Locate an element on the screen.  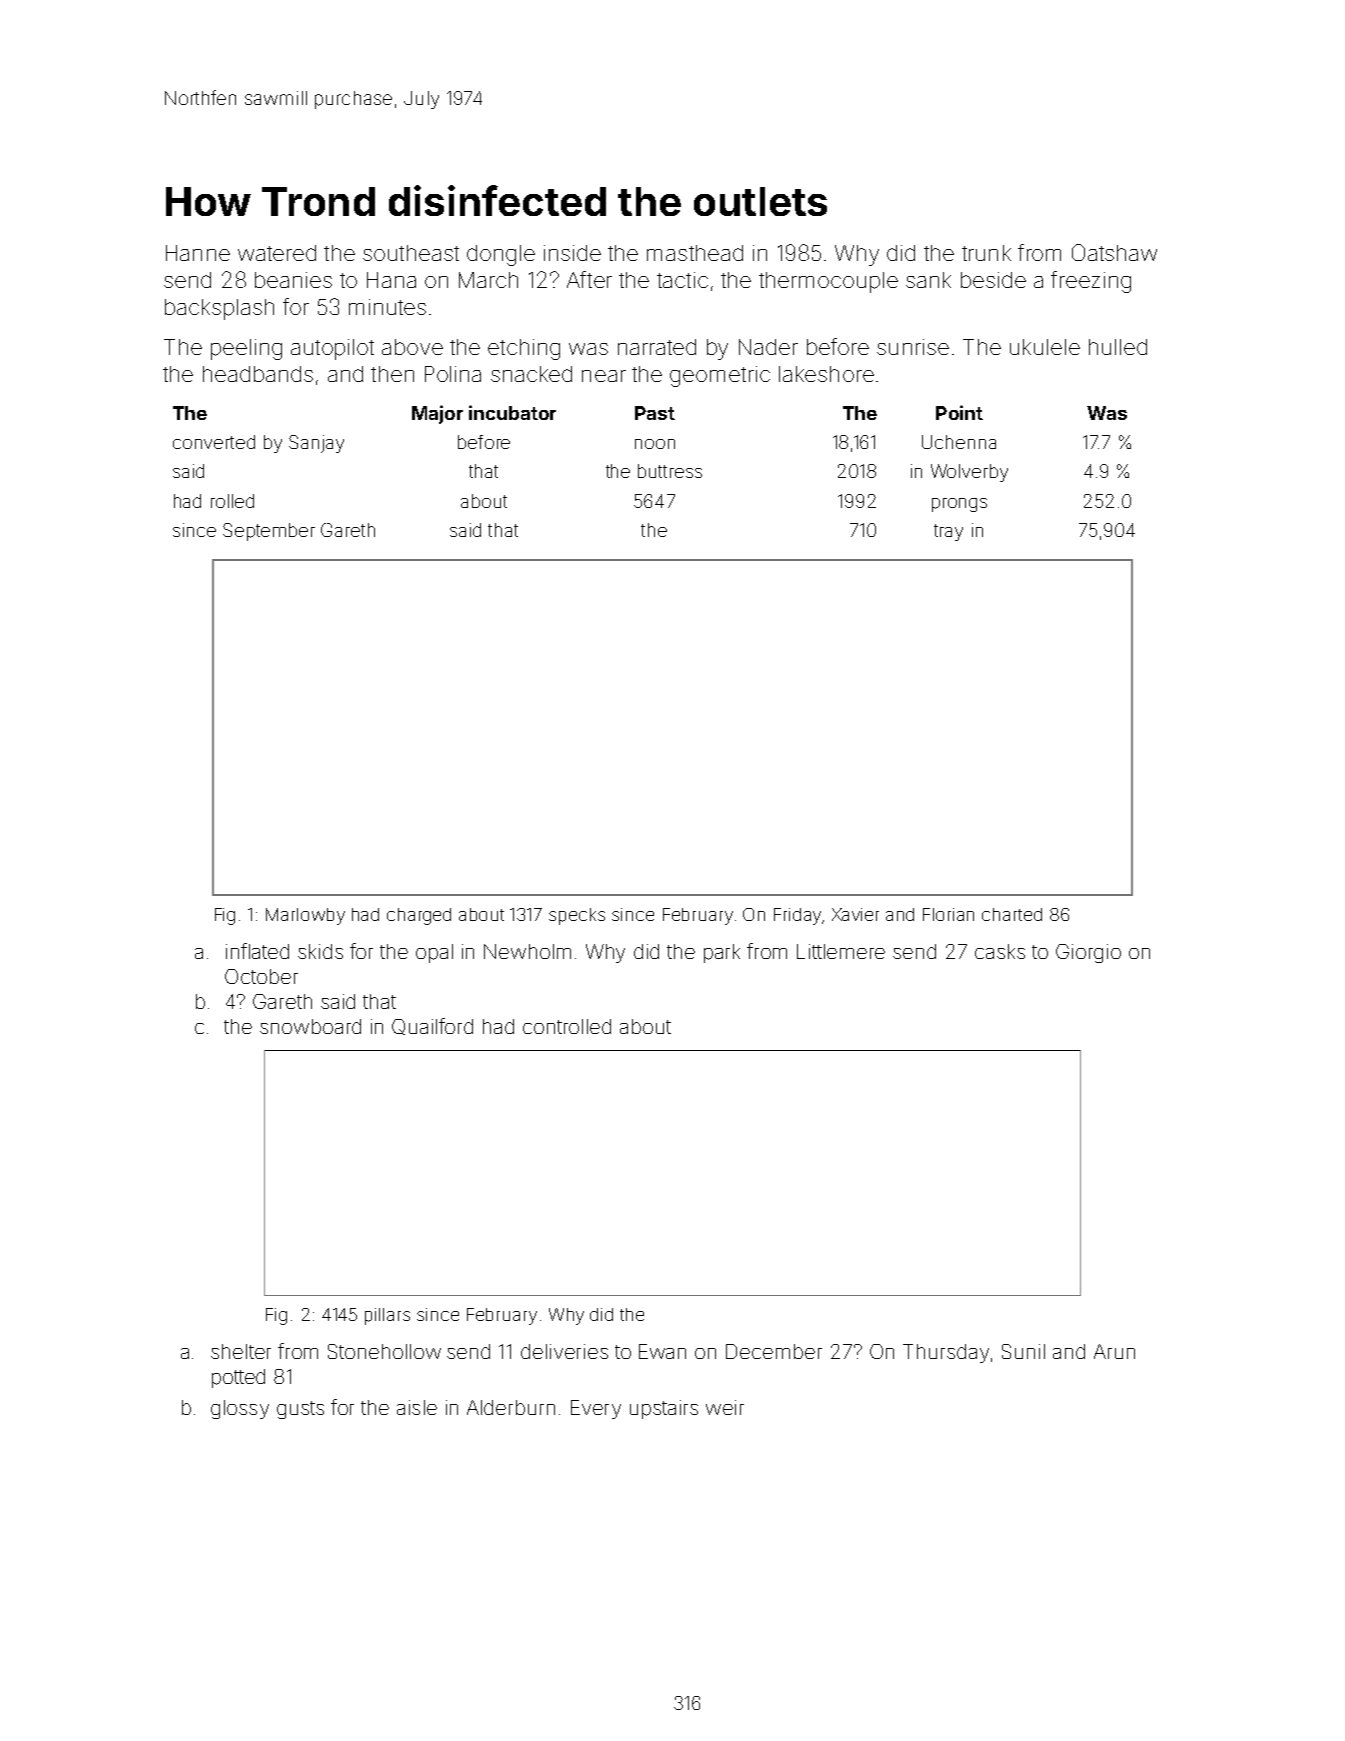
tray is located at coordinates (948, 532).
